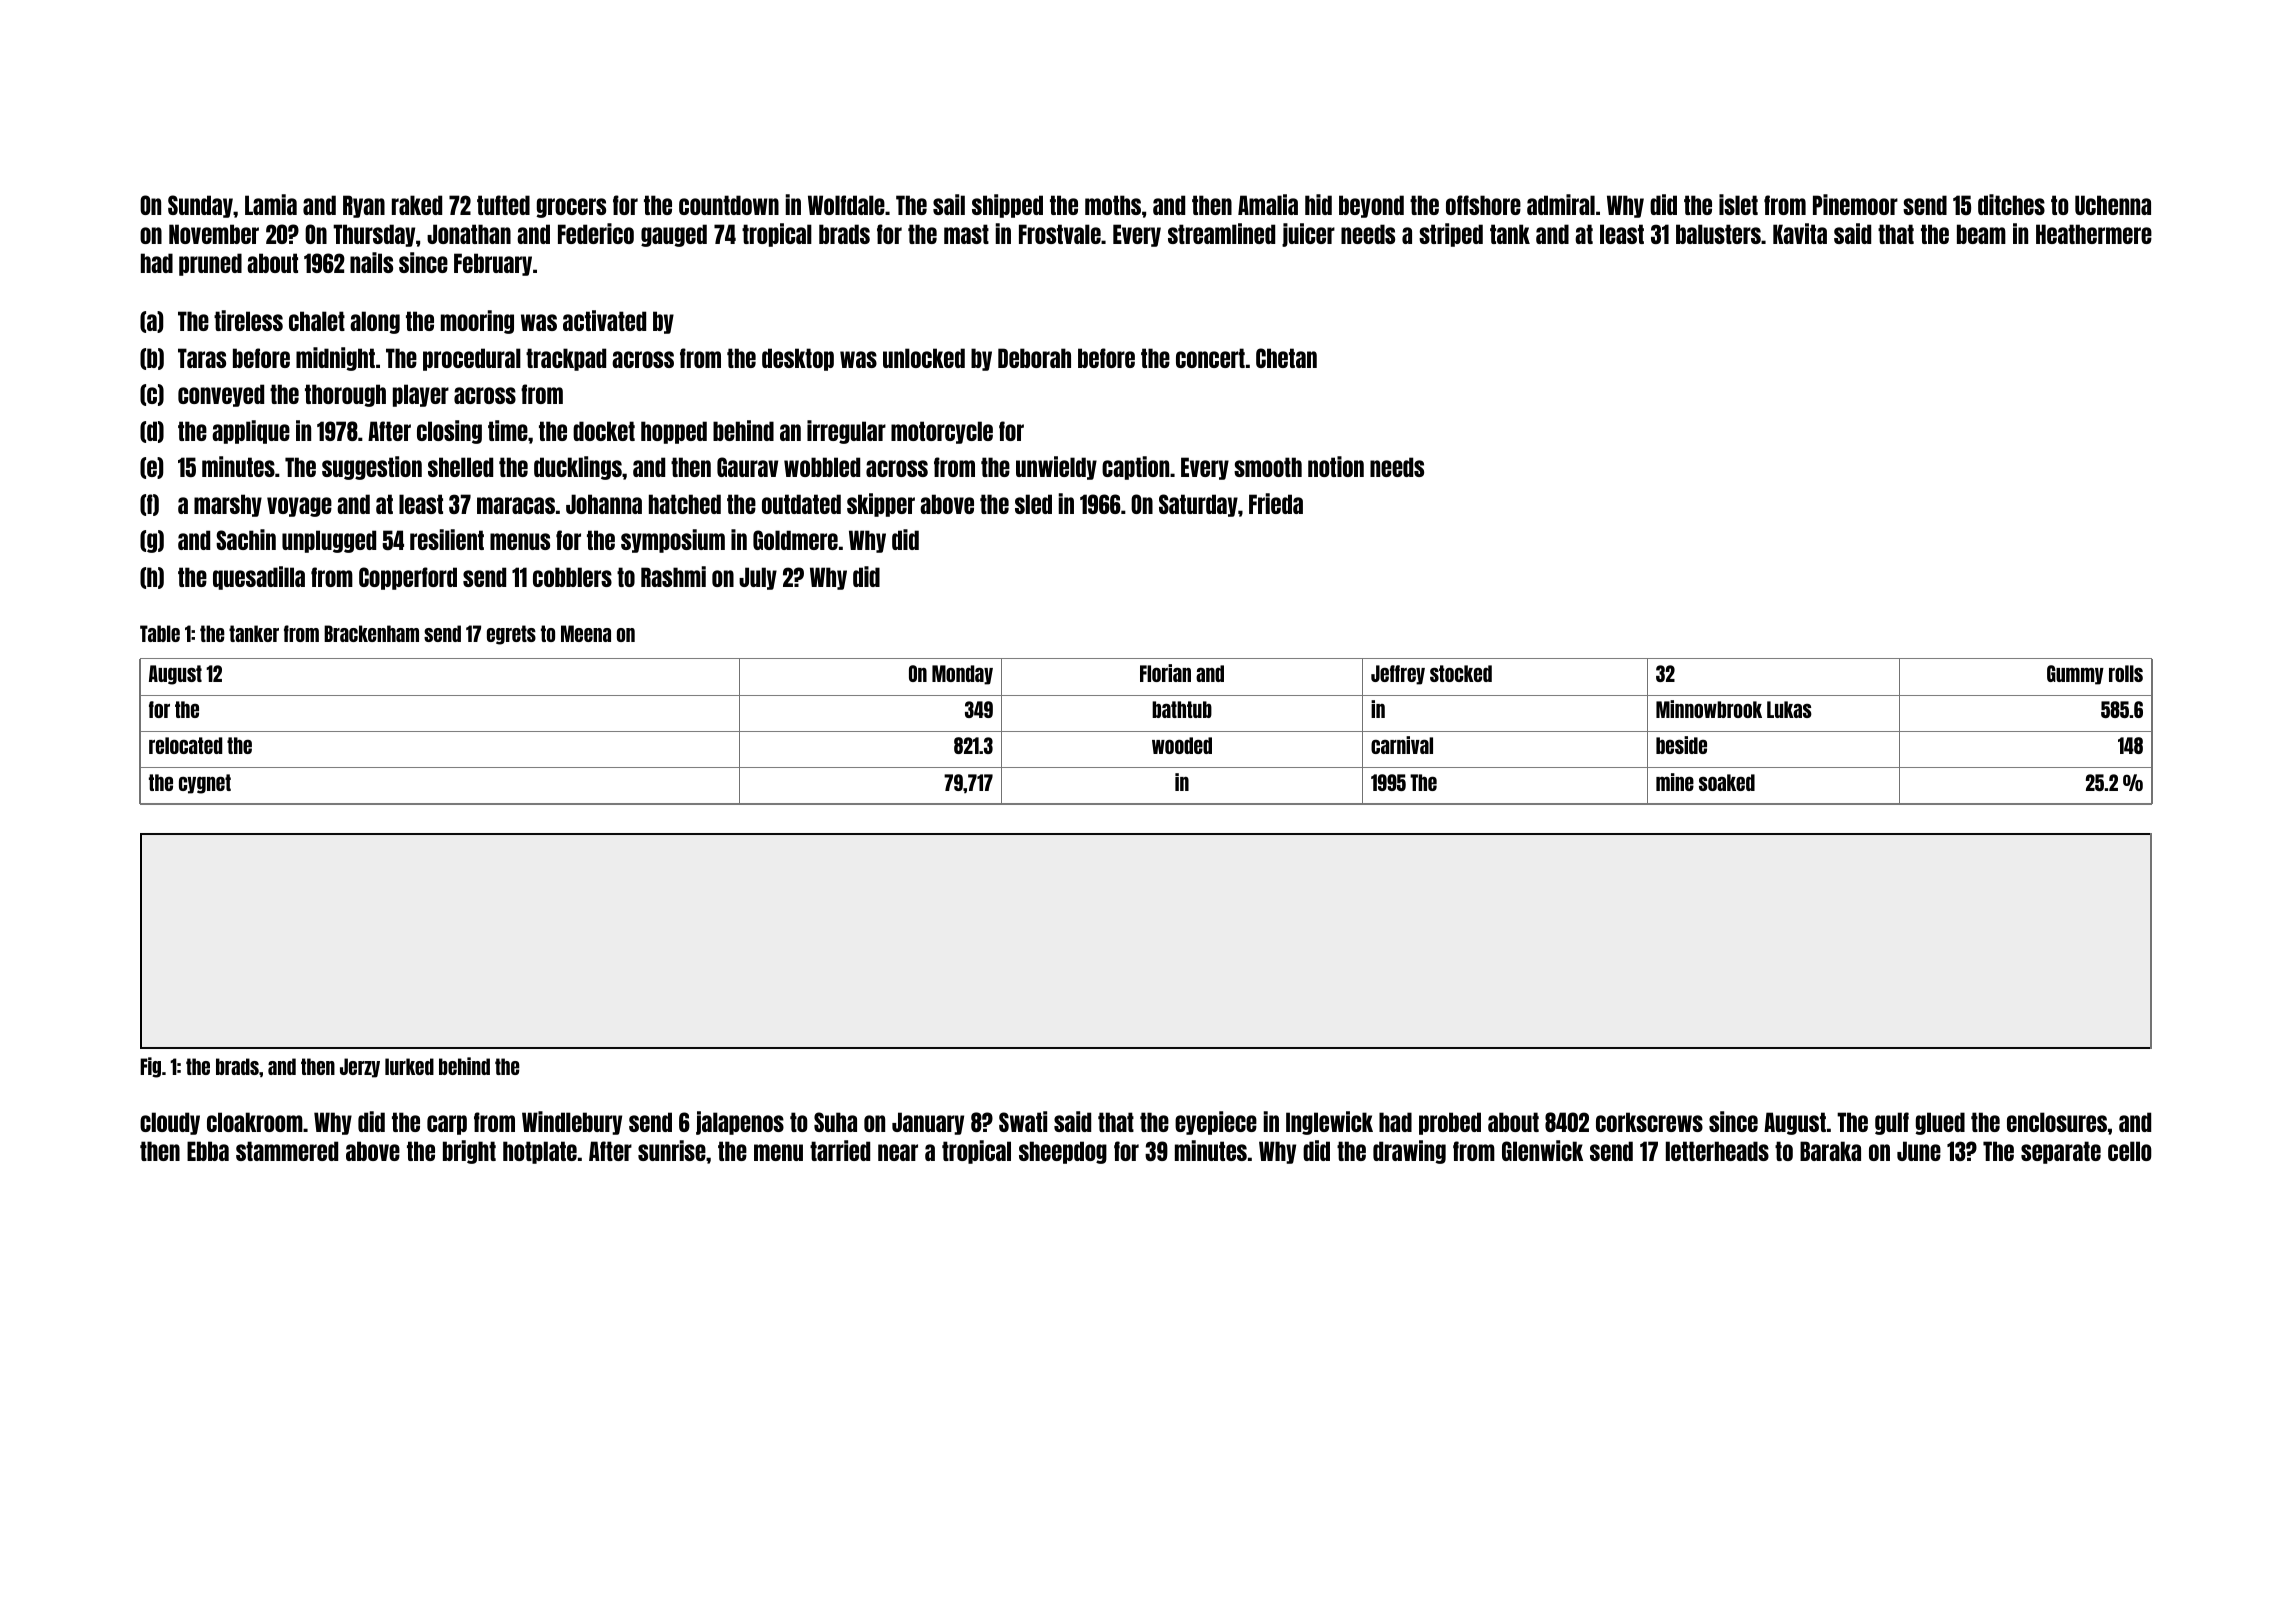  What do you see at coordinates (740, 1123) in the screenshot?
I see `jalapenos` at bounding box center [740, 1123].
